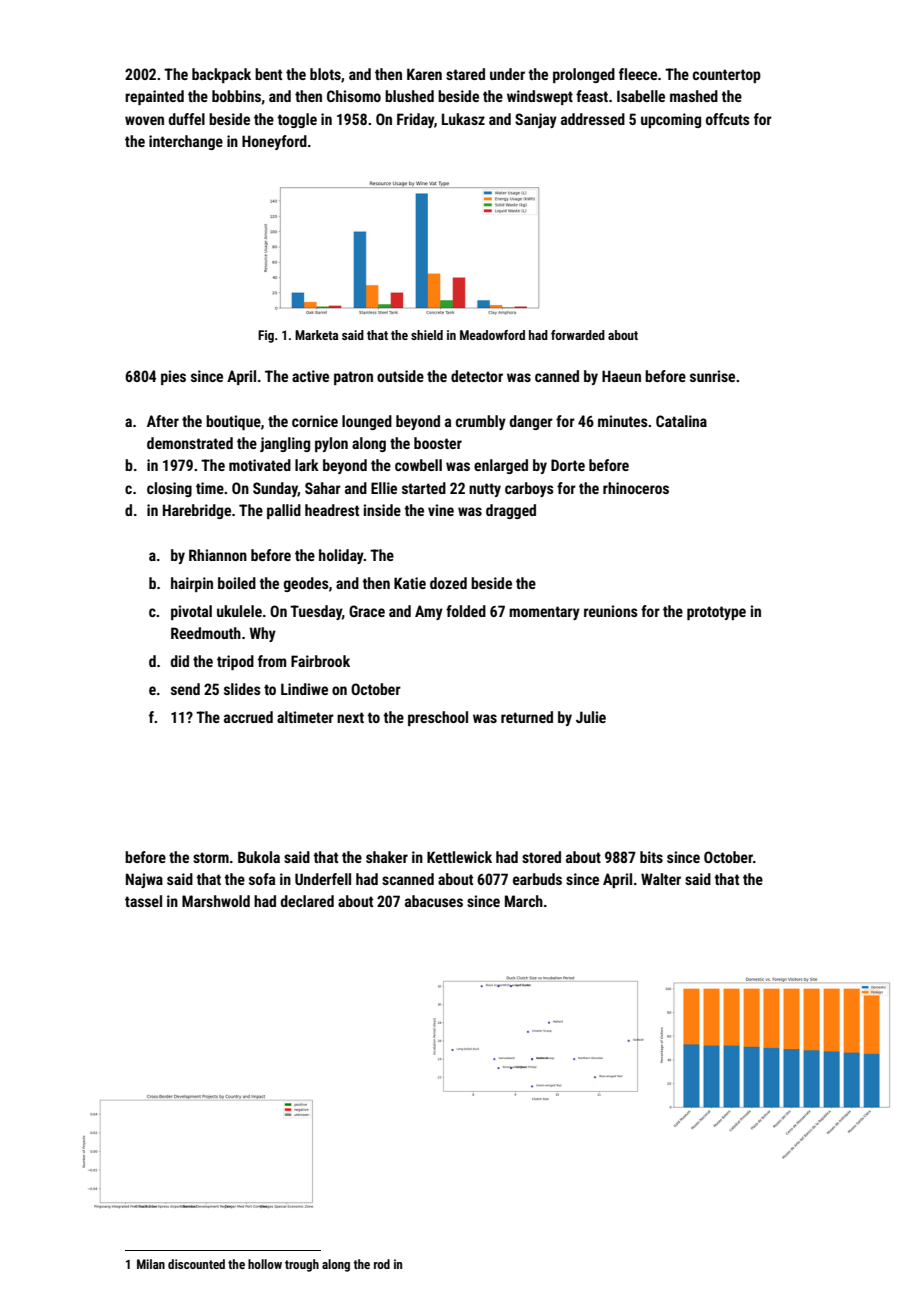  Describe the element at coordinates (593, 119) in the screenshot. I see `addressed` at that location.
